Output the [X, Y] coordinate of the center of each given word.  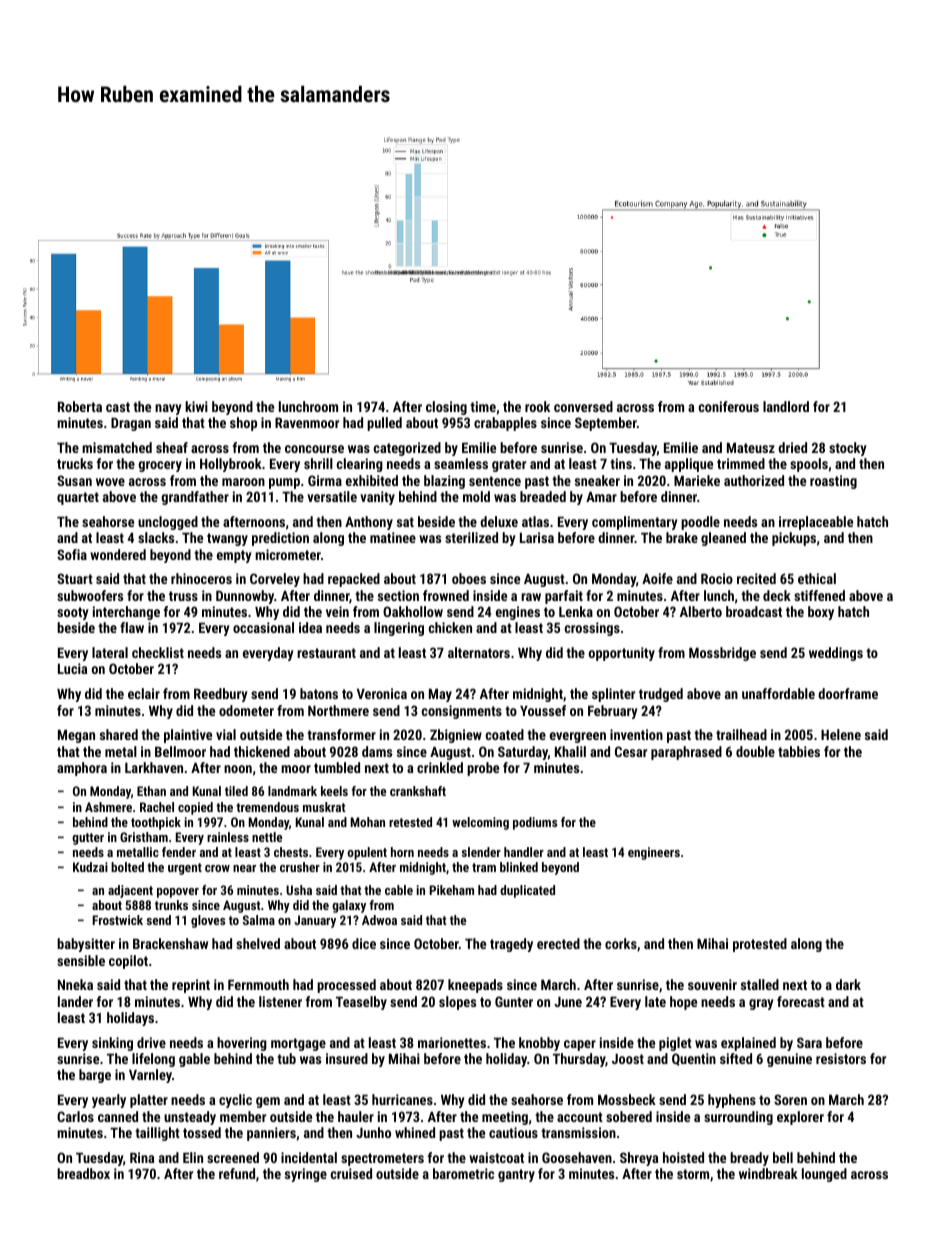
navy [168, 409]
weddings [836, 654]
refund [237, 1173]
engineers [654, 853]
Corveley [275, 580]
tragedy [511, 945]
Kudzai [90, 867]
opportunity [622, 654]
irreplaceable [816, 523]
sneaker [597, 480]
